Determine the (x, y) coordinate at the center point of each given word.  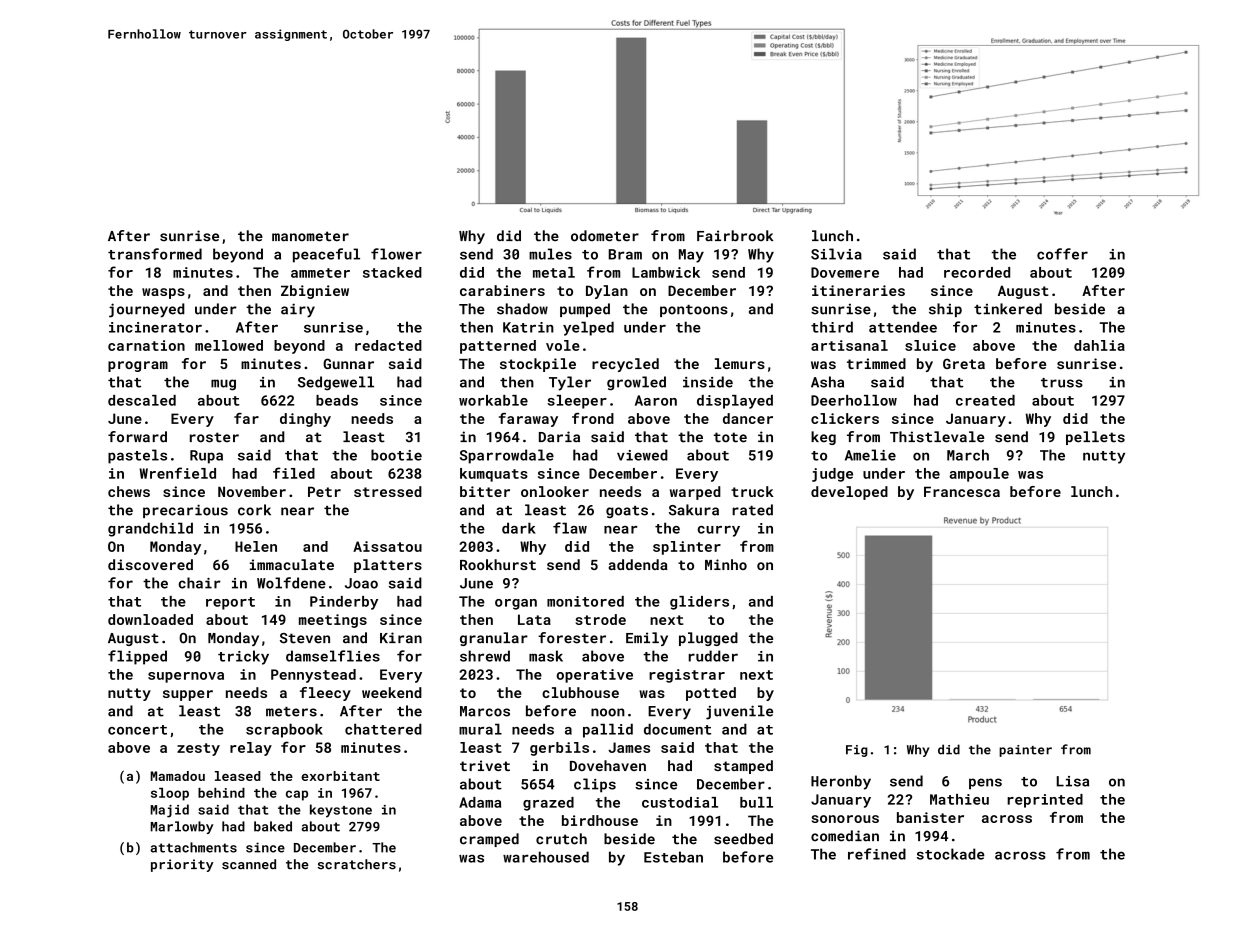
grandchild (150, 529)
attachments (193, 847)
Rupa (206, 457)
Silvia (836, 254)
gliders (699, 603)
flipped (137, 657)
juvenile (739, 712)
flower (396, 254)
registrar (687, 676)
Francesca (962, 491)
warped (695, 493)
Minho (726, 564)
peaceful (326, 255)
